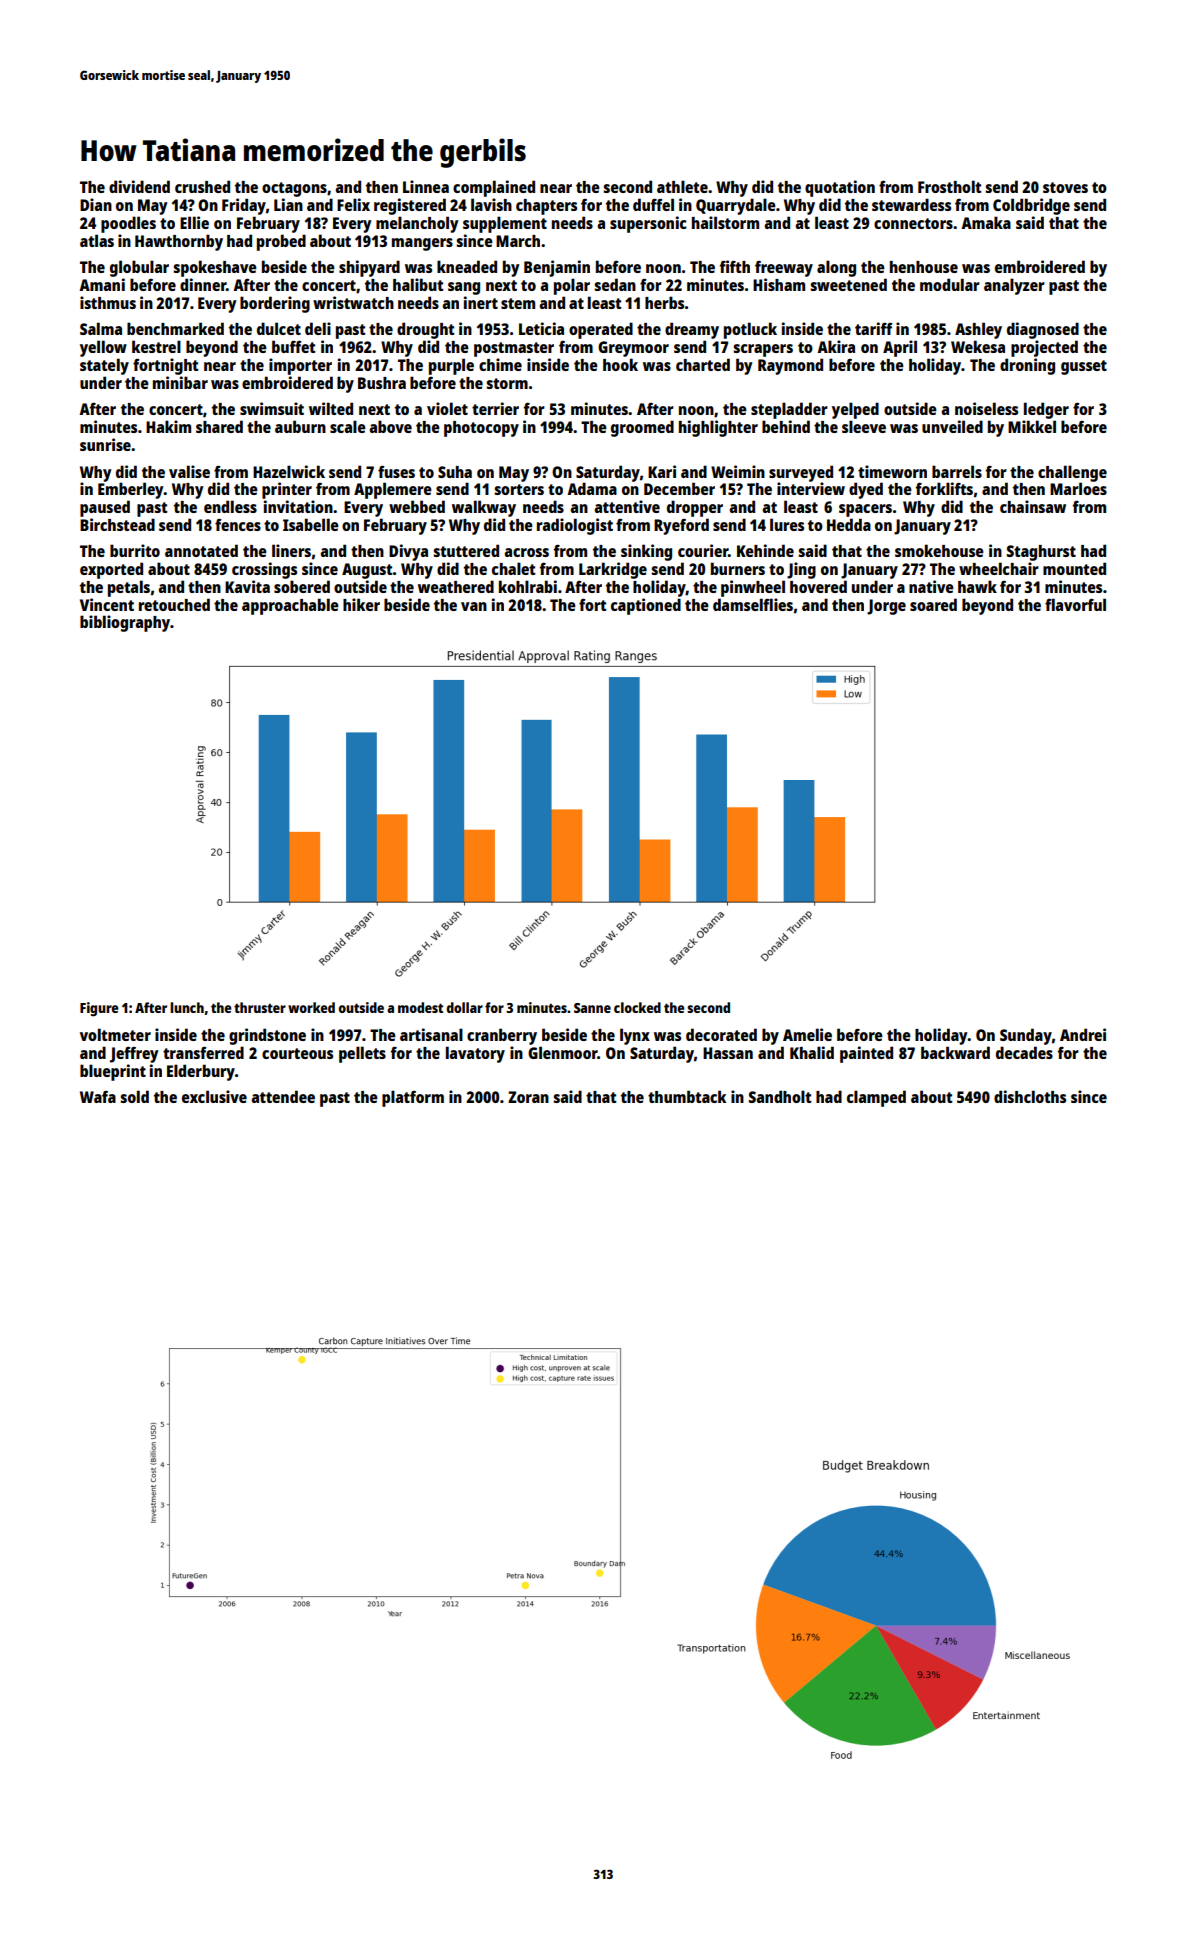 This screenshot has height=1955, width=1187. I want to click on stoves, so click(1065, 187).
